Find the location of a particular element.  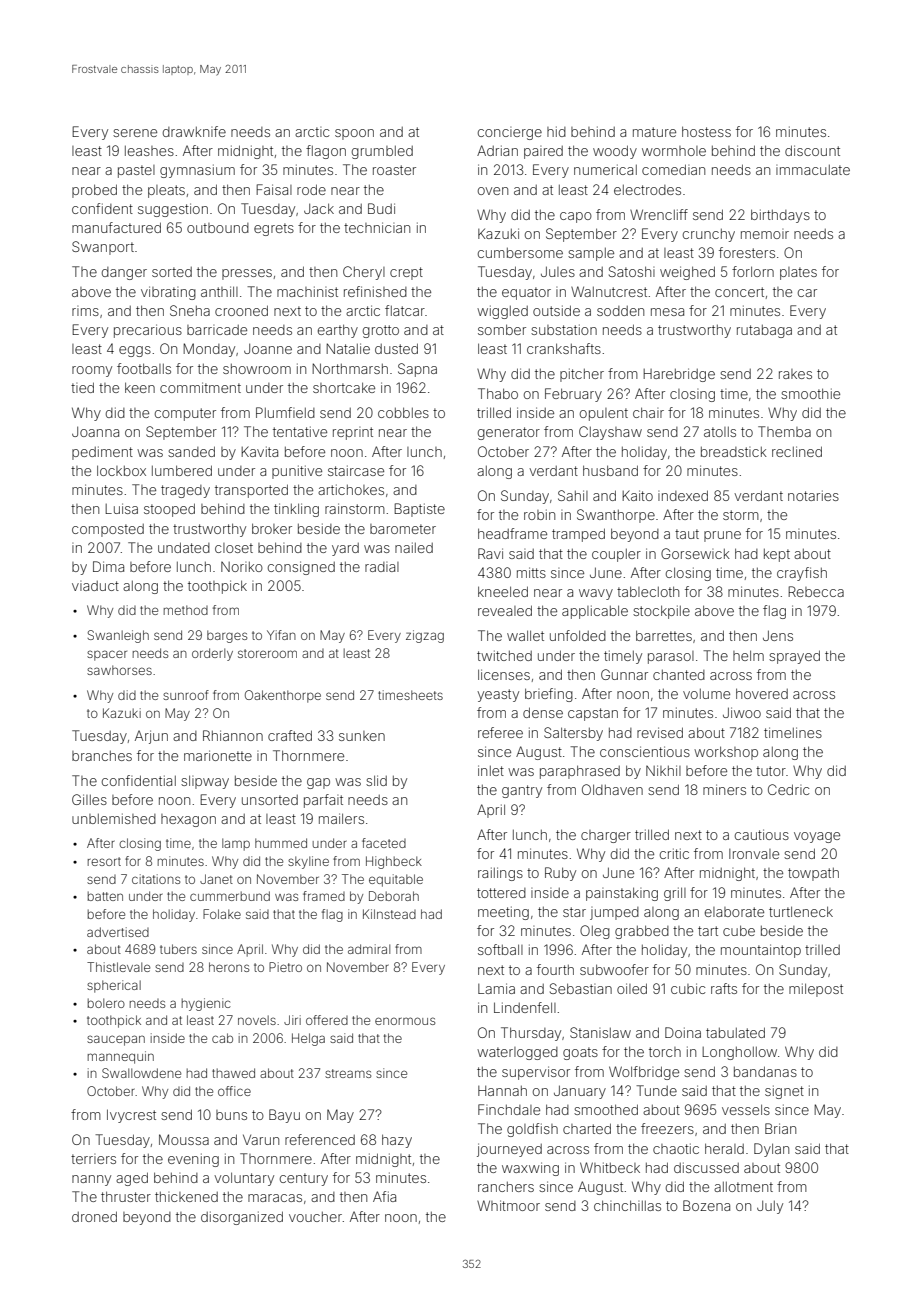

hid is located at coordinates (556, 131).
